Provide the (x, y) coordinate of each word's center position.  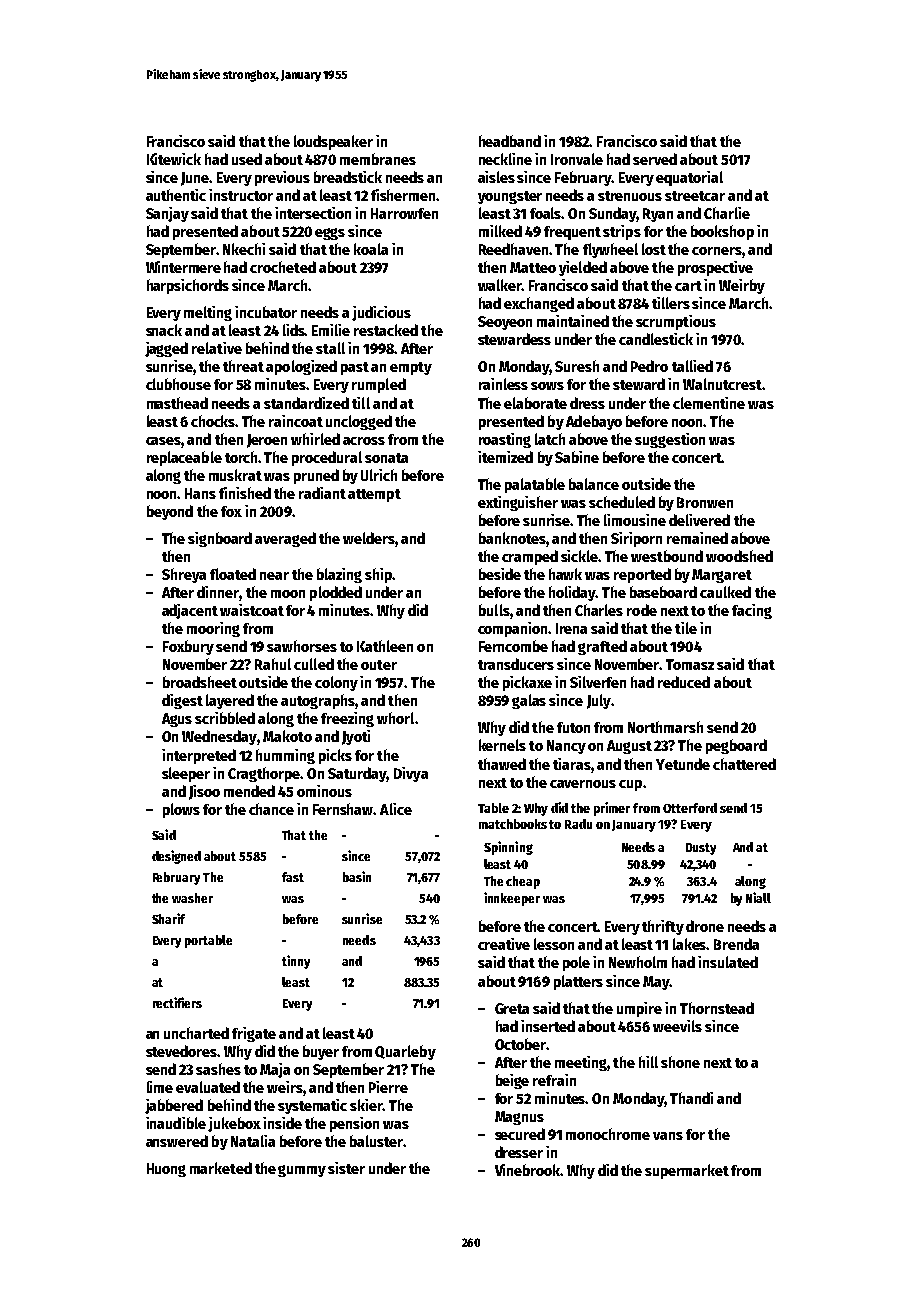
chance (271, 809)
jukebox (234, 1124)
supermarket (687, 1171)
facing (752, 611)
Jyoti (356, 737)
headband (510, 141)
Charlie (727, 213)
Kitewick (174, 159)
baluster (376, 1141)
